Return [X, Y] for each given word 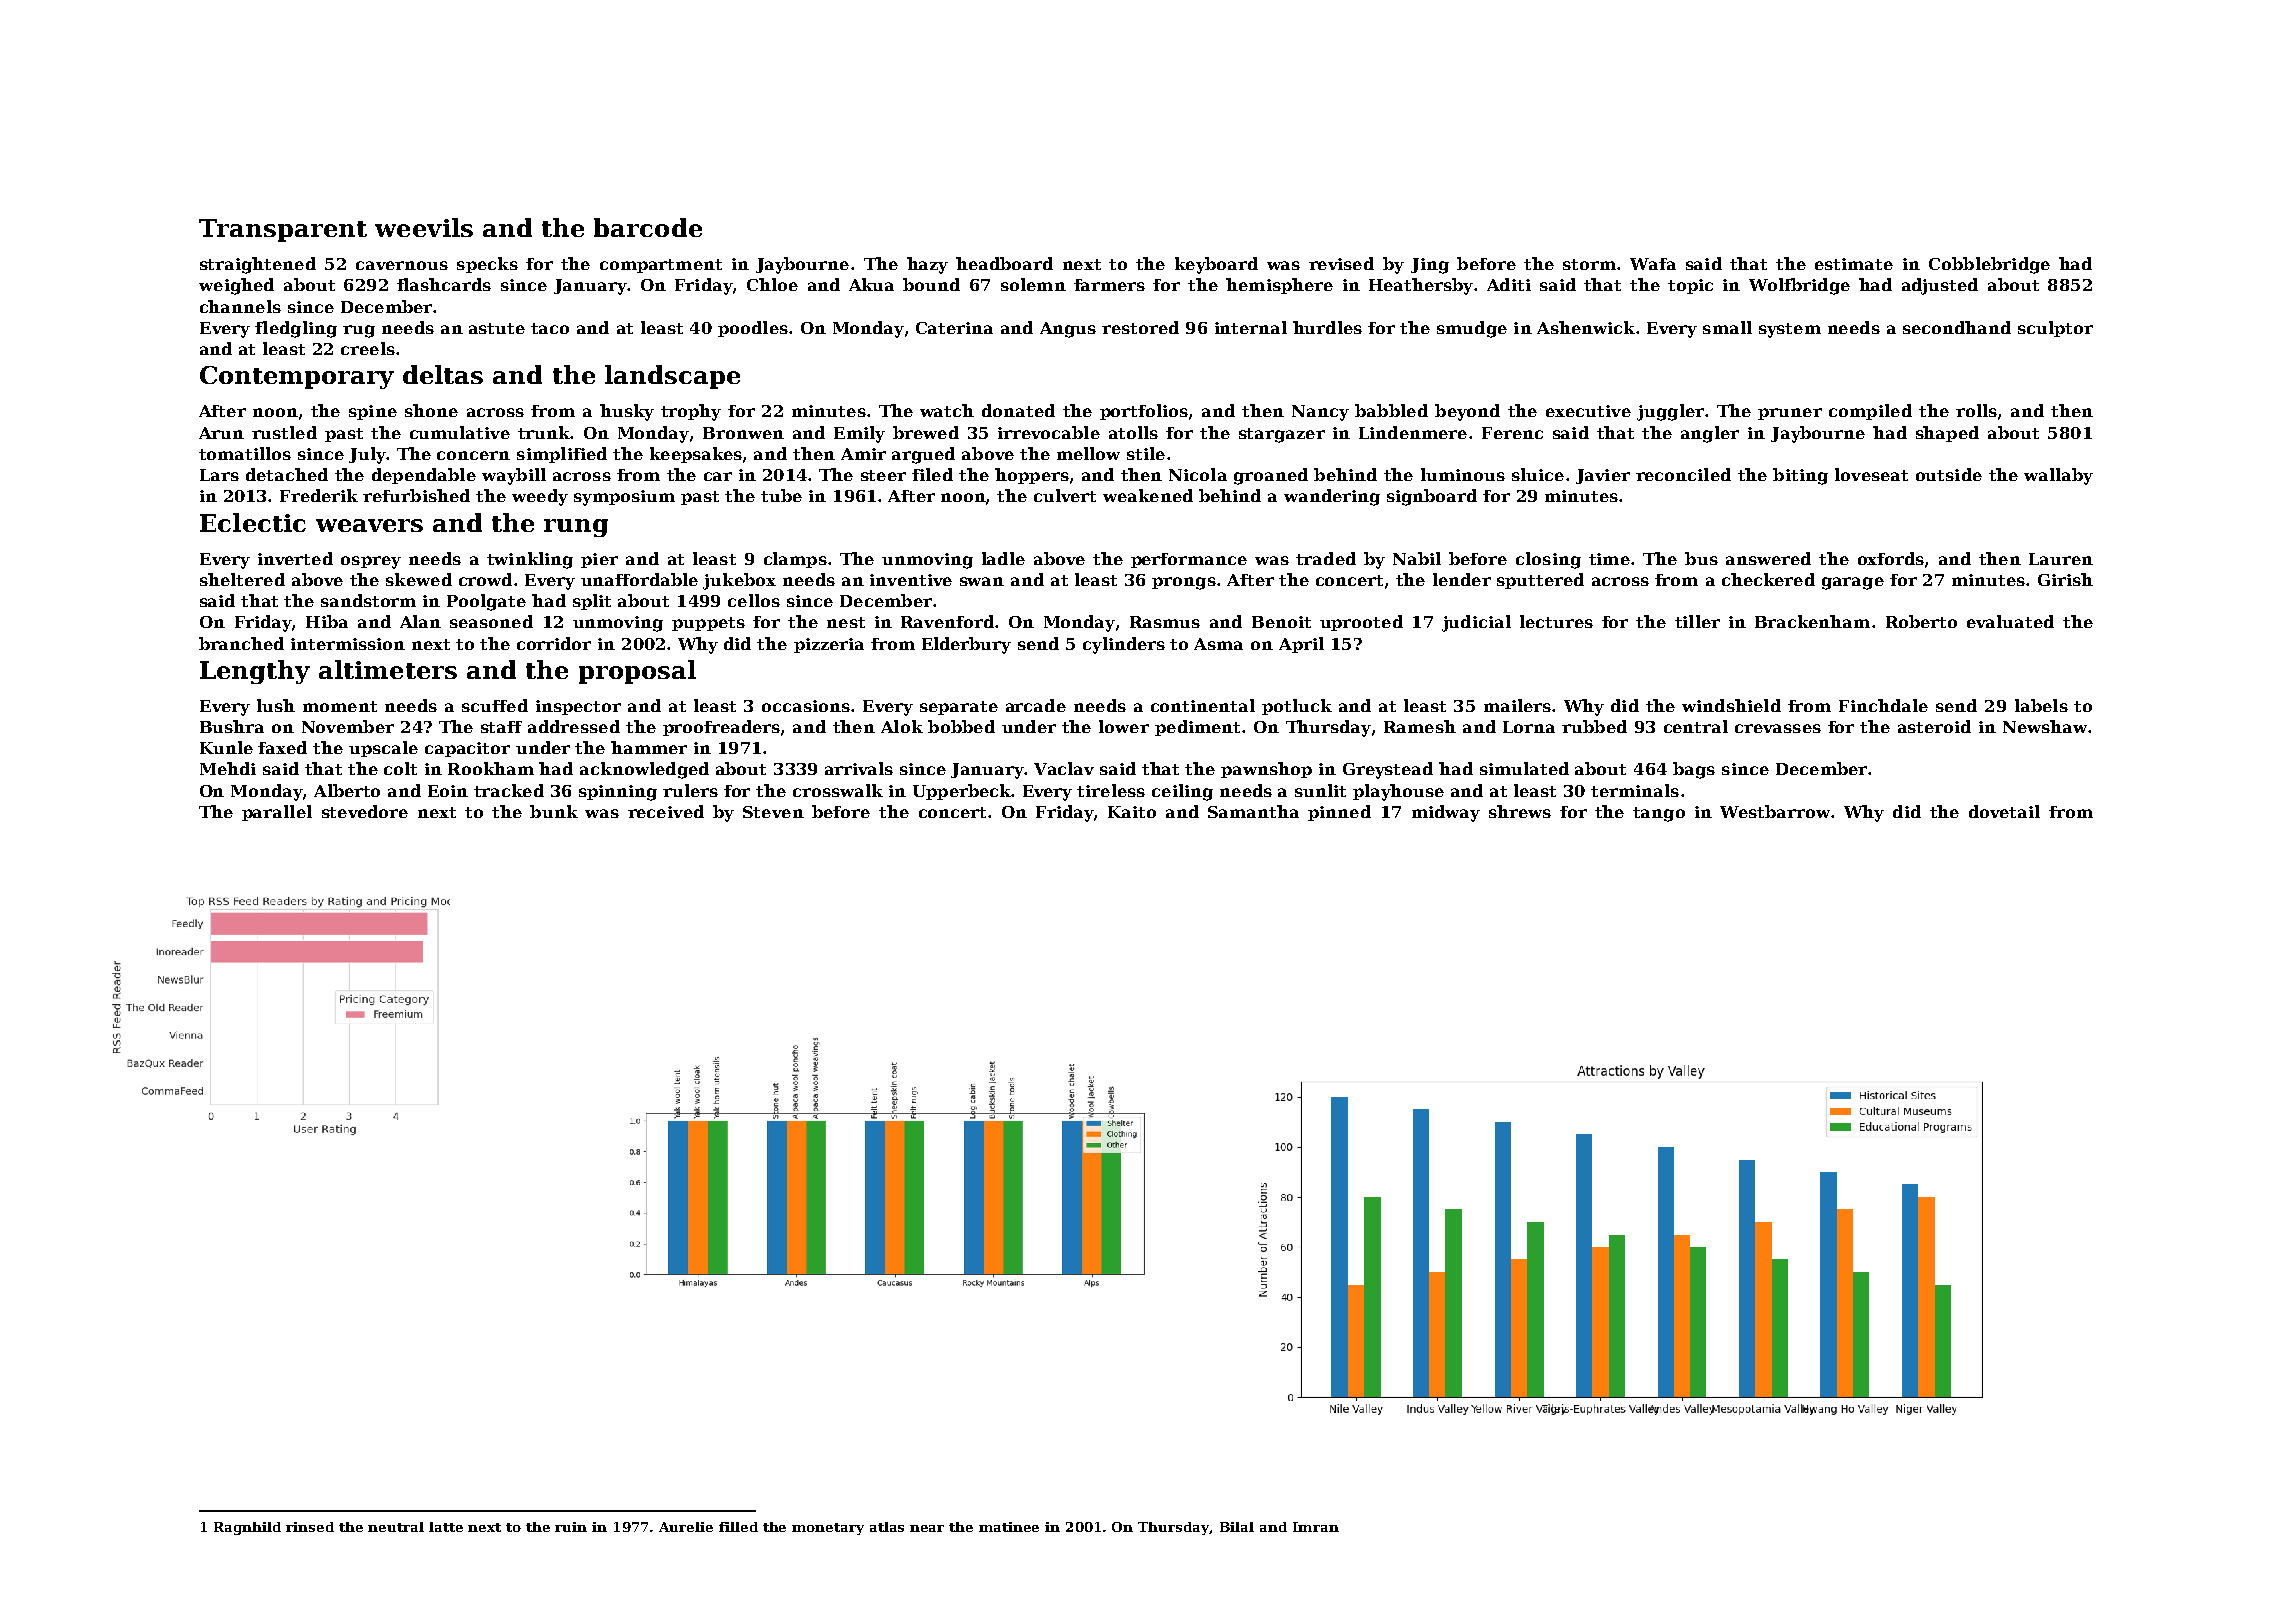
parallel [277, 813]
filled [738, 1527]
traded [1326, 558]
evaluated [2010, 621]
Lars [219, 475]
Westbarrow [1775, 811]
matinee [1009, 1527]
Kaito [1132, 812]
